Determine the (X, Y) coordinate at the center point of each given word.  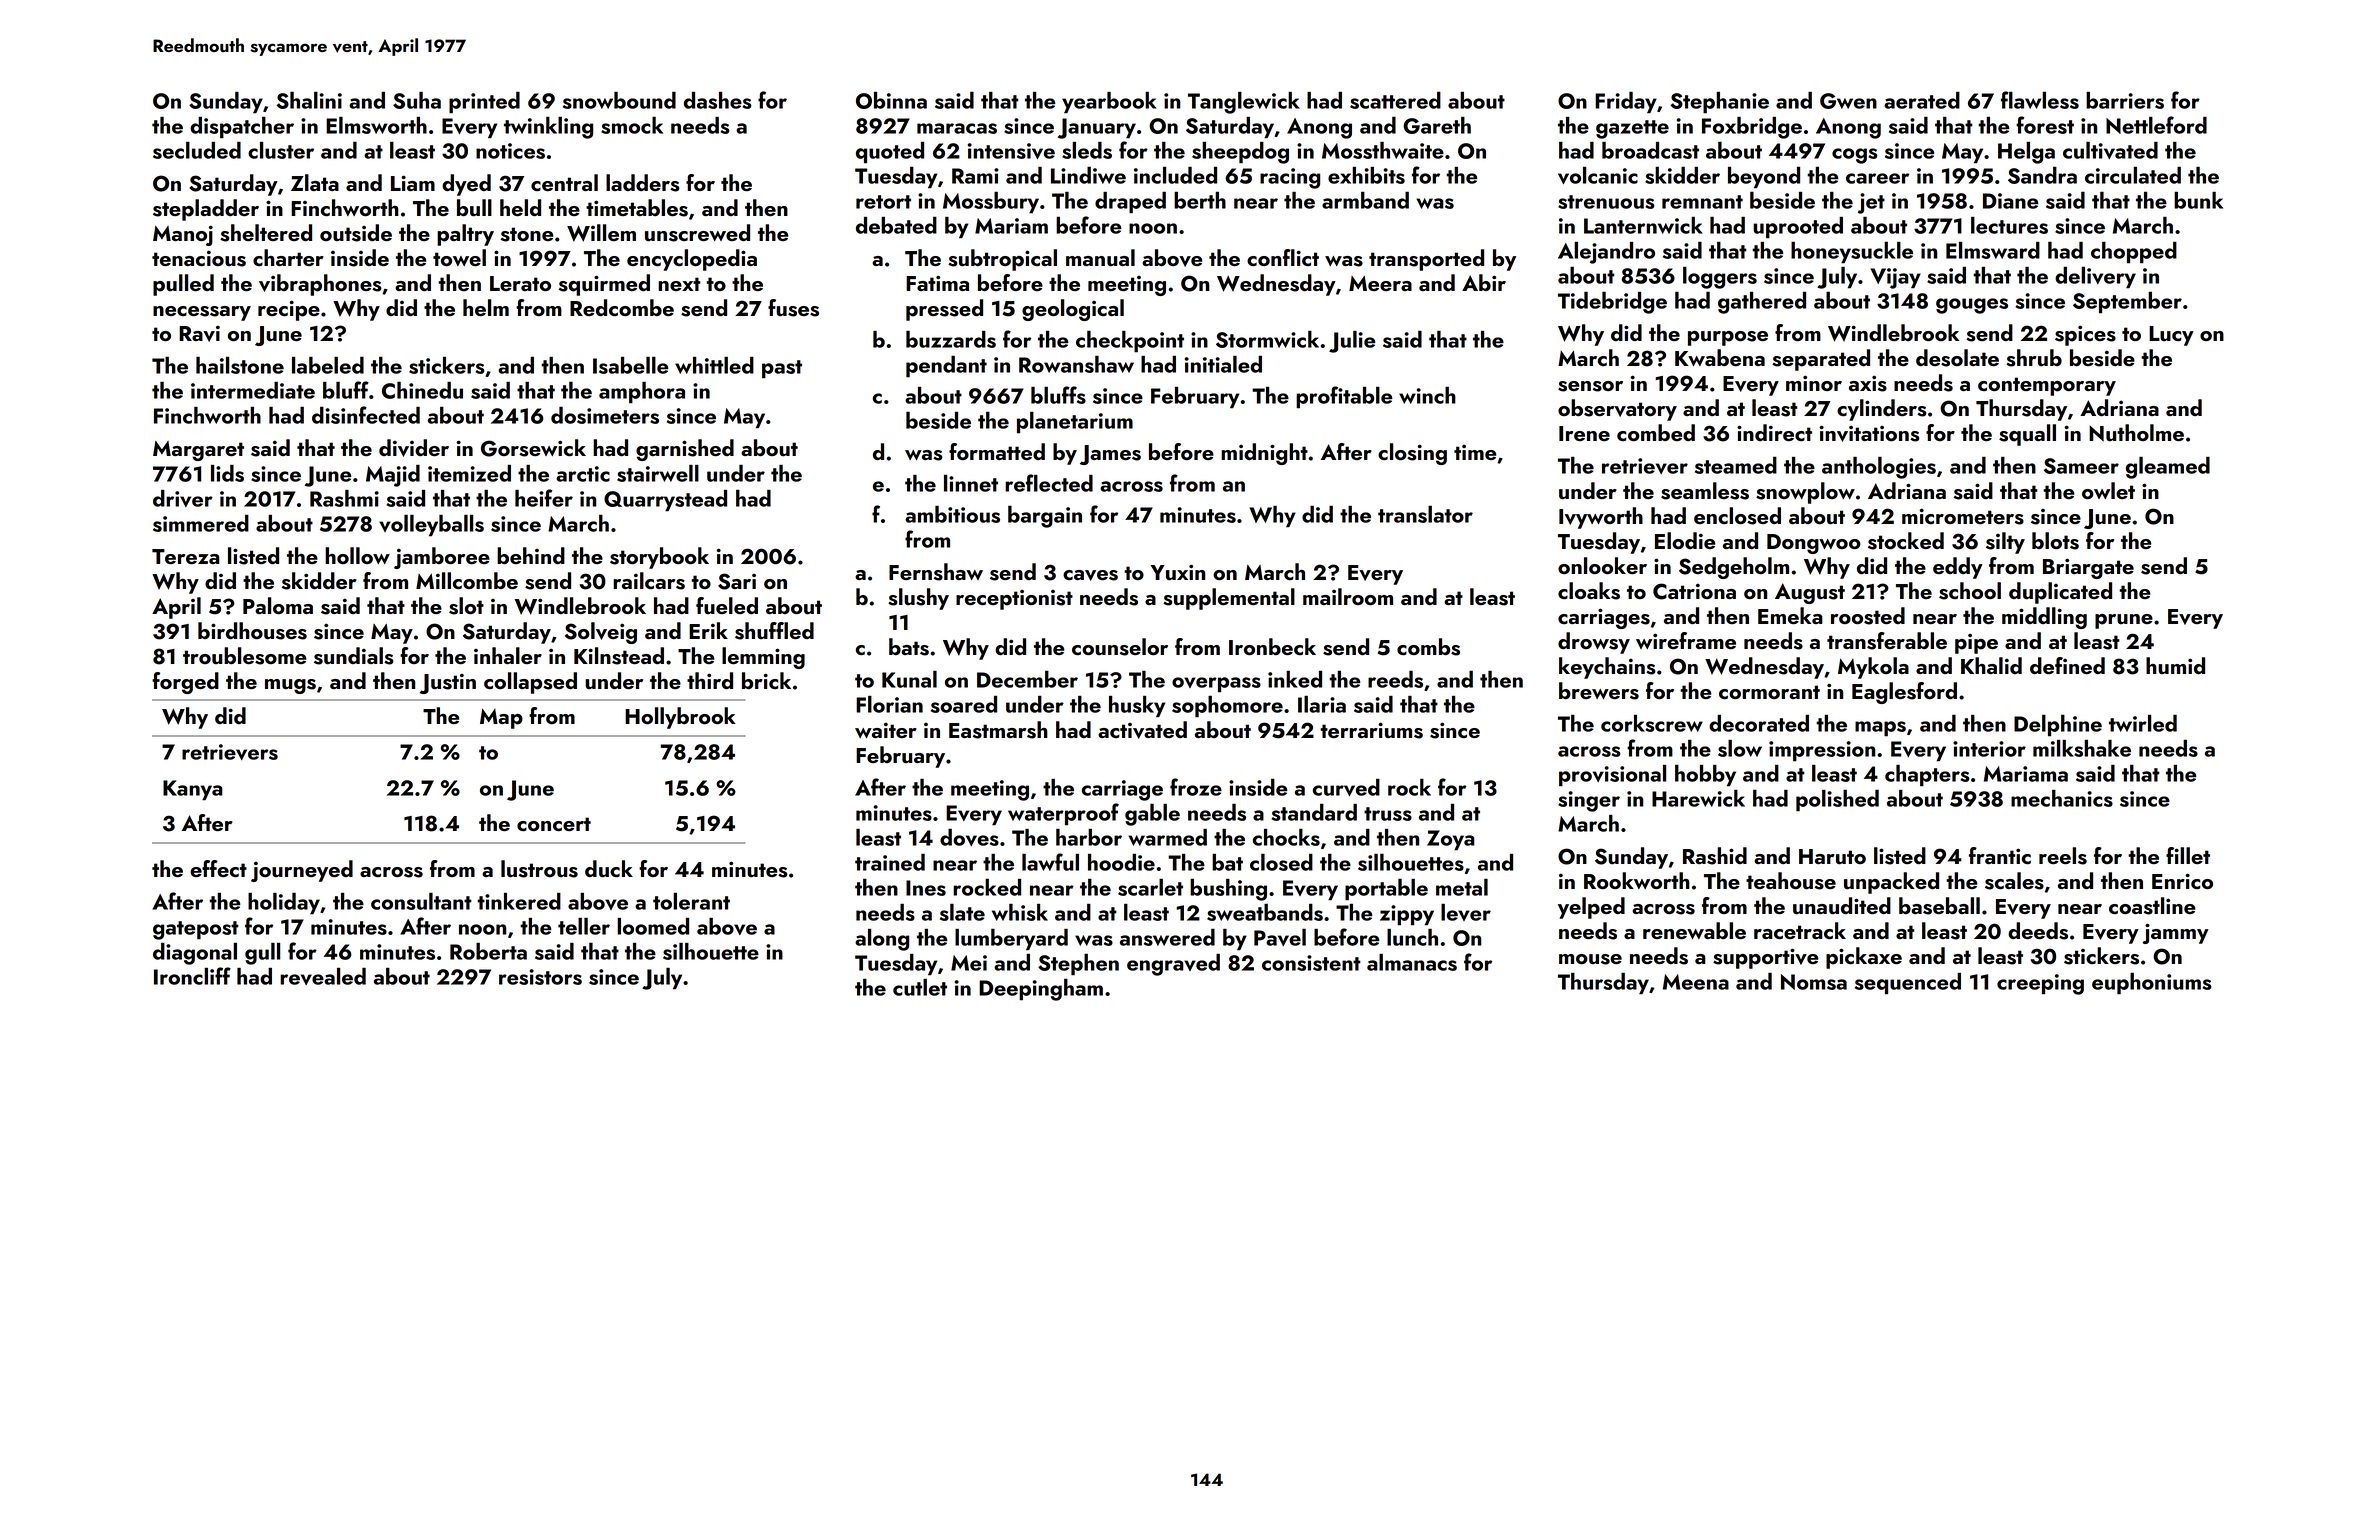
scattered (1395, 100)
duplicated (2060, 593)
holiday (284, 904)
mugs (290, 686)
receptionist (1014, 599)
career (1877, 178)
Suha (417, 100)
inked (1295, 679)
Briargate (2088, 568)
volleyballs (431, 526)
